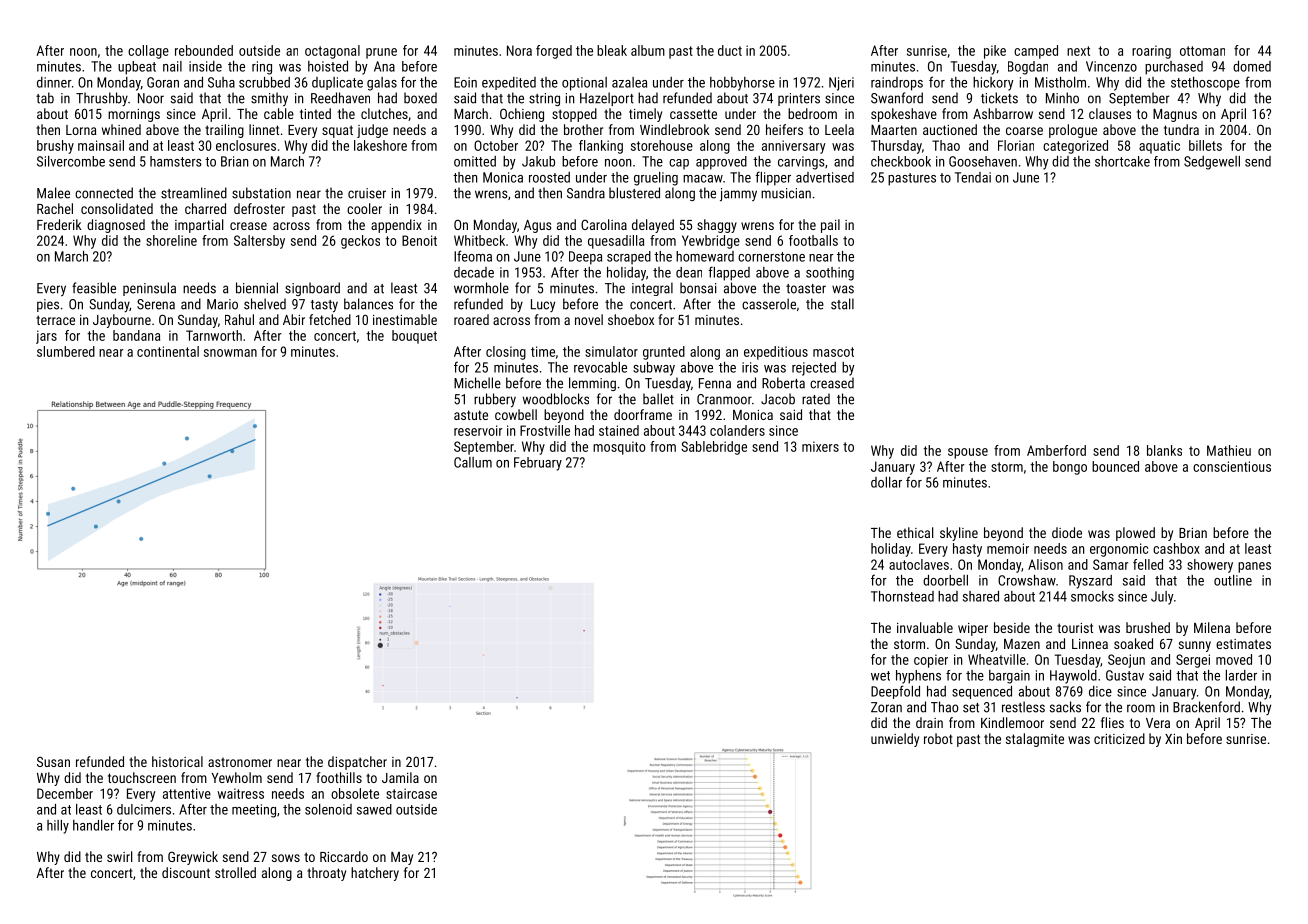  Describe the element at coordinates (902, 596) in the image. I see `Thornstead` at that location.
